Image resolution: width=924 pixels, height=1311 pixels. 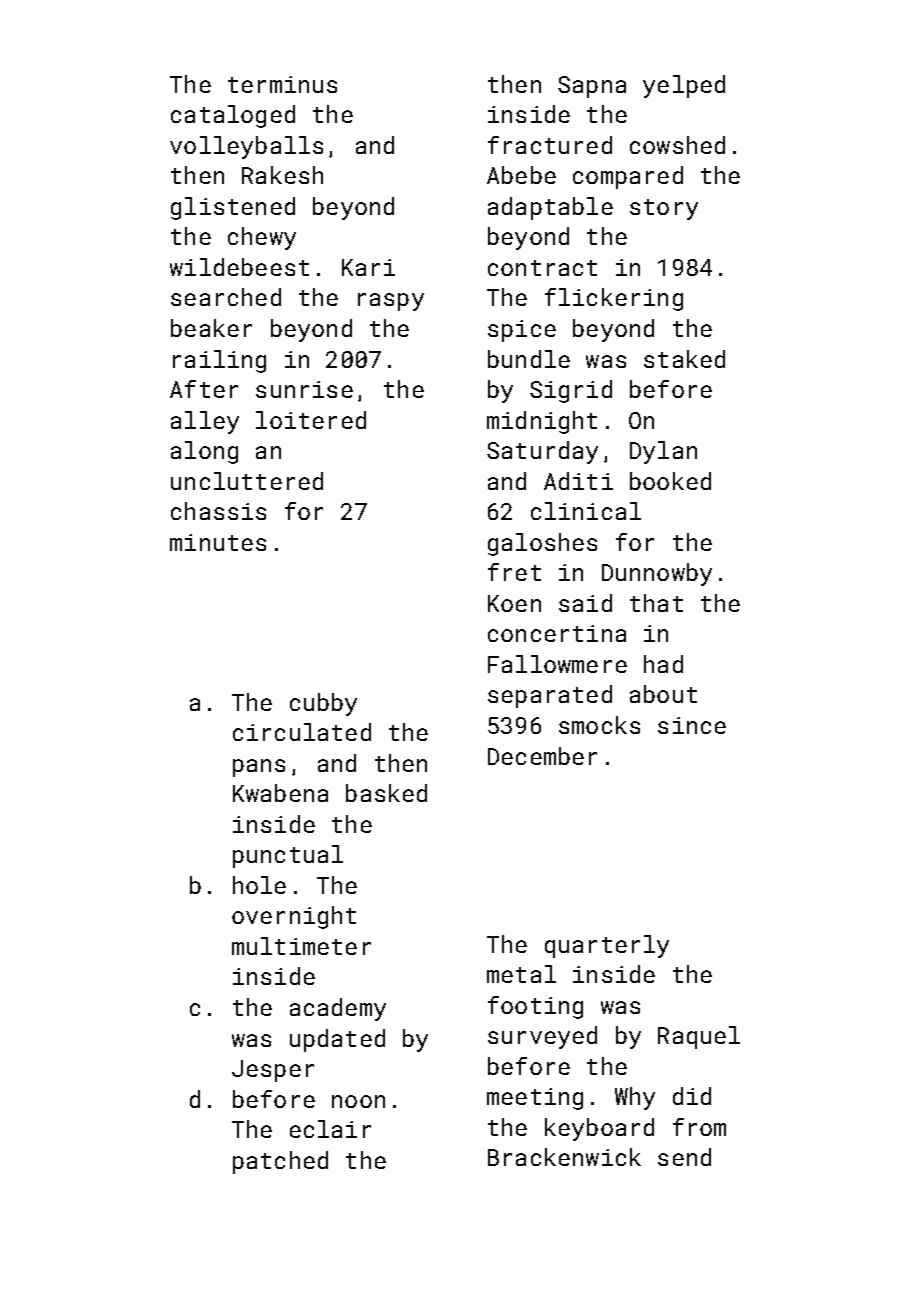 I want to click on said, so click(x=585, y=603).
